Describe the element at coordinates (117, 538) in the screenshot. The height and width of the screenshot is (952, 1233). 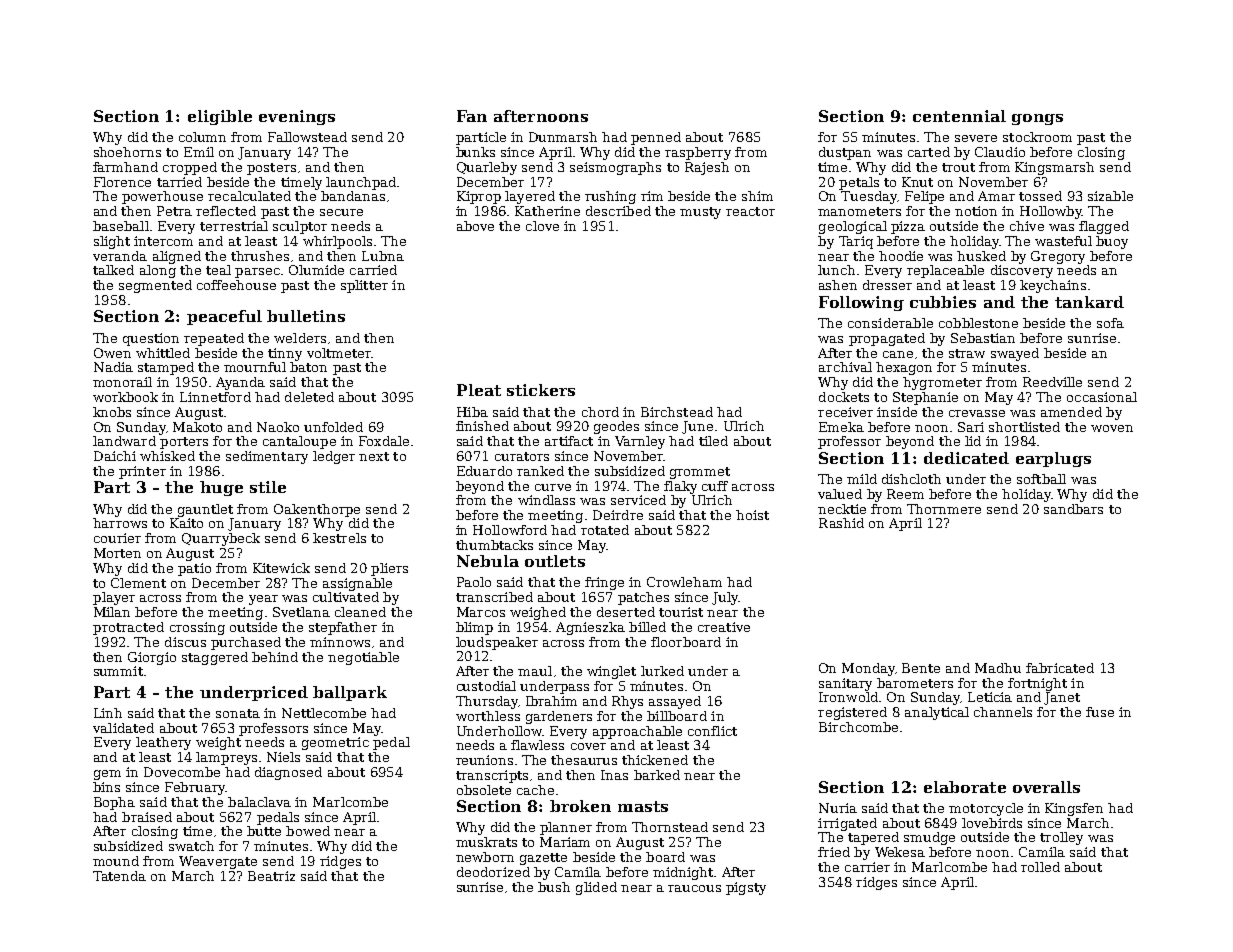
I see `courier` at that location.
